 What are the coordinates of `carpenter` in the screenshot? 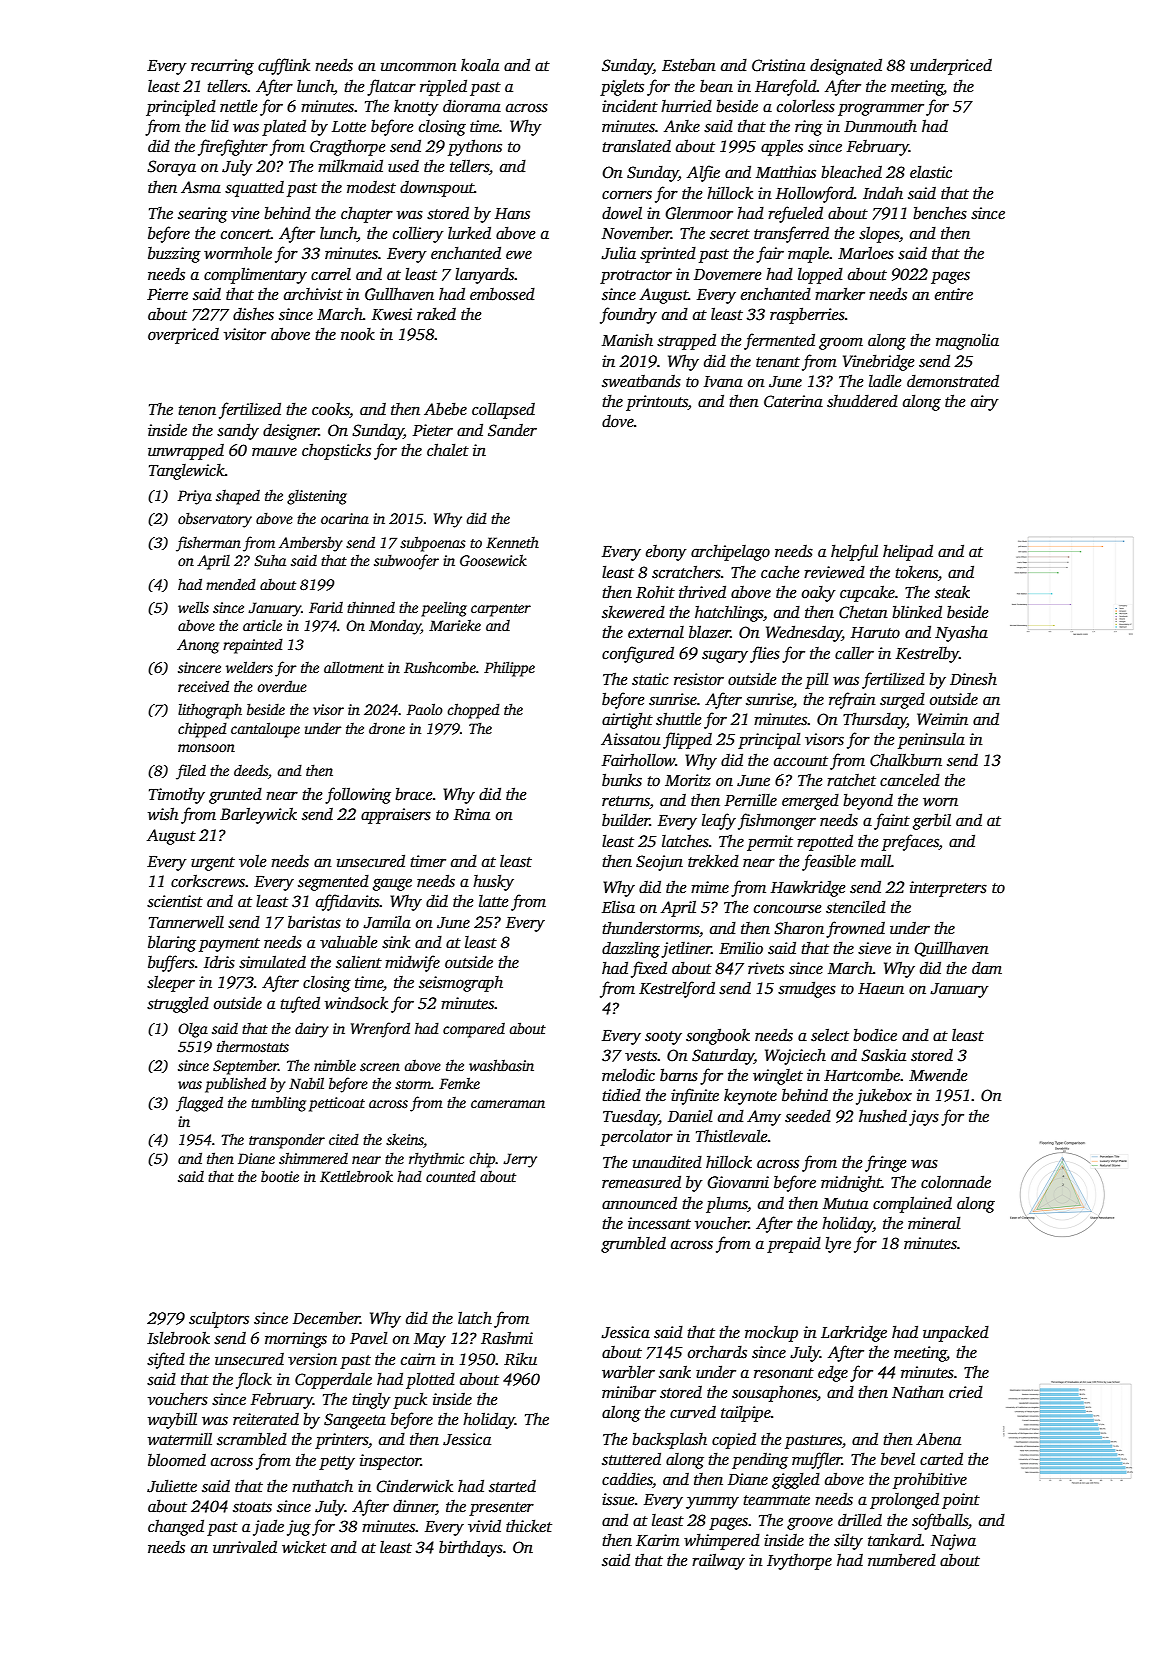 It's located at (501, 610).
